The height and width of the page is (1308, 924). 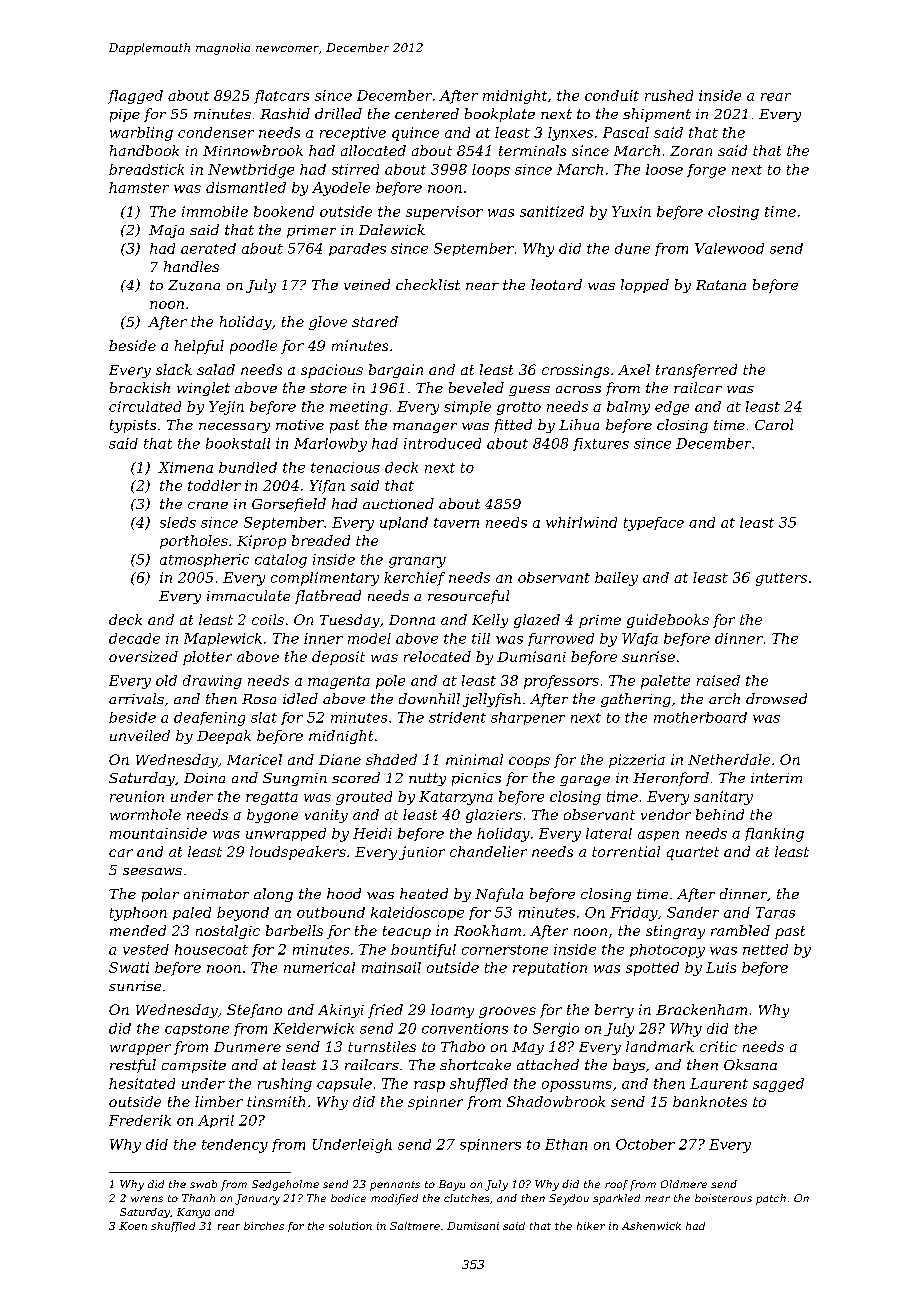 What do you see at coordinates (774, 424) in the page?
I see `Carol` at bounding box center [774, 424].
